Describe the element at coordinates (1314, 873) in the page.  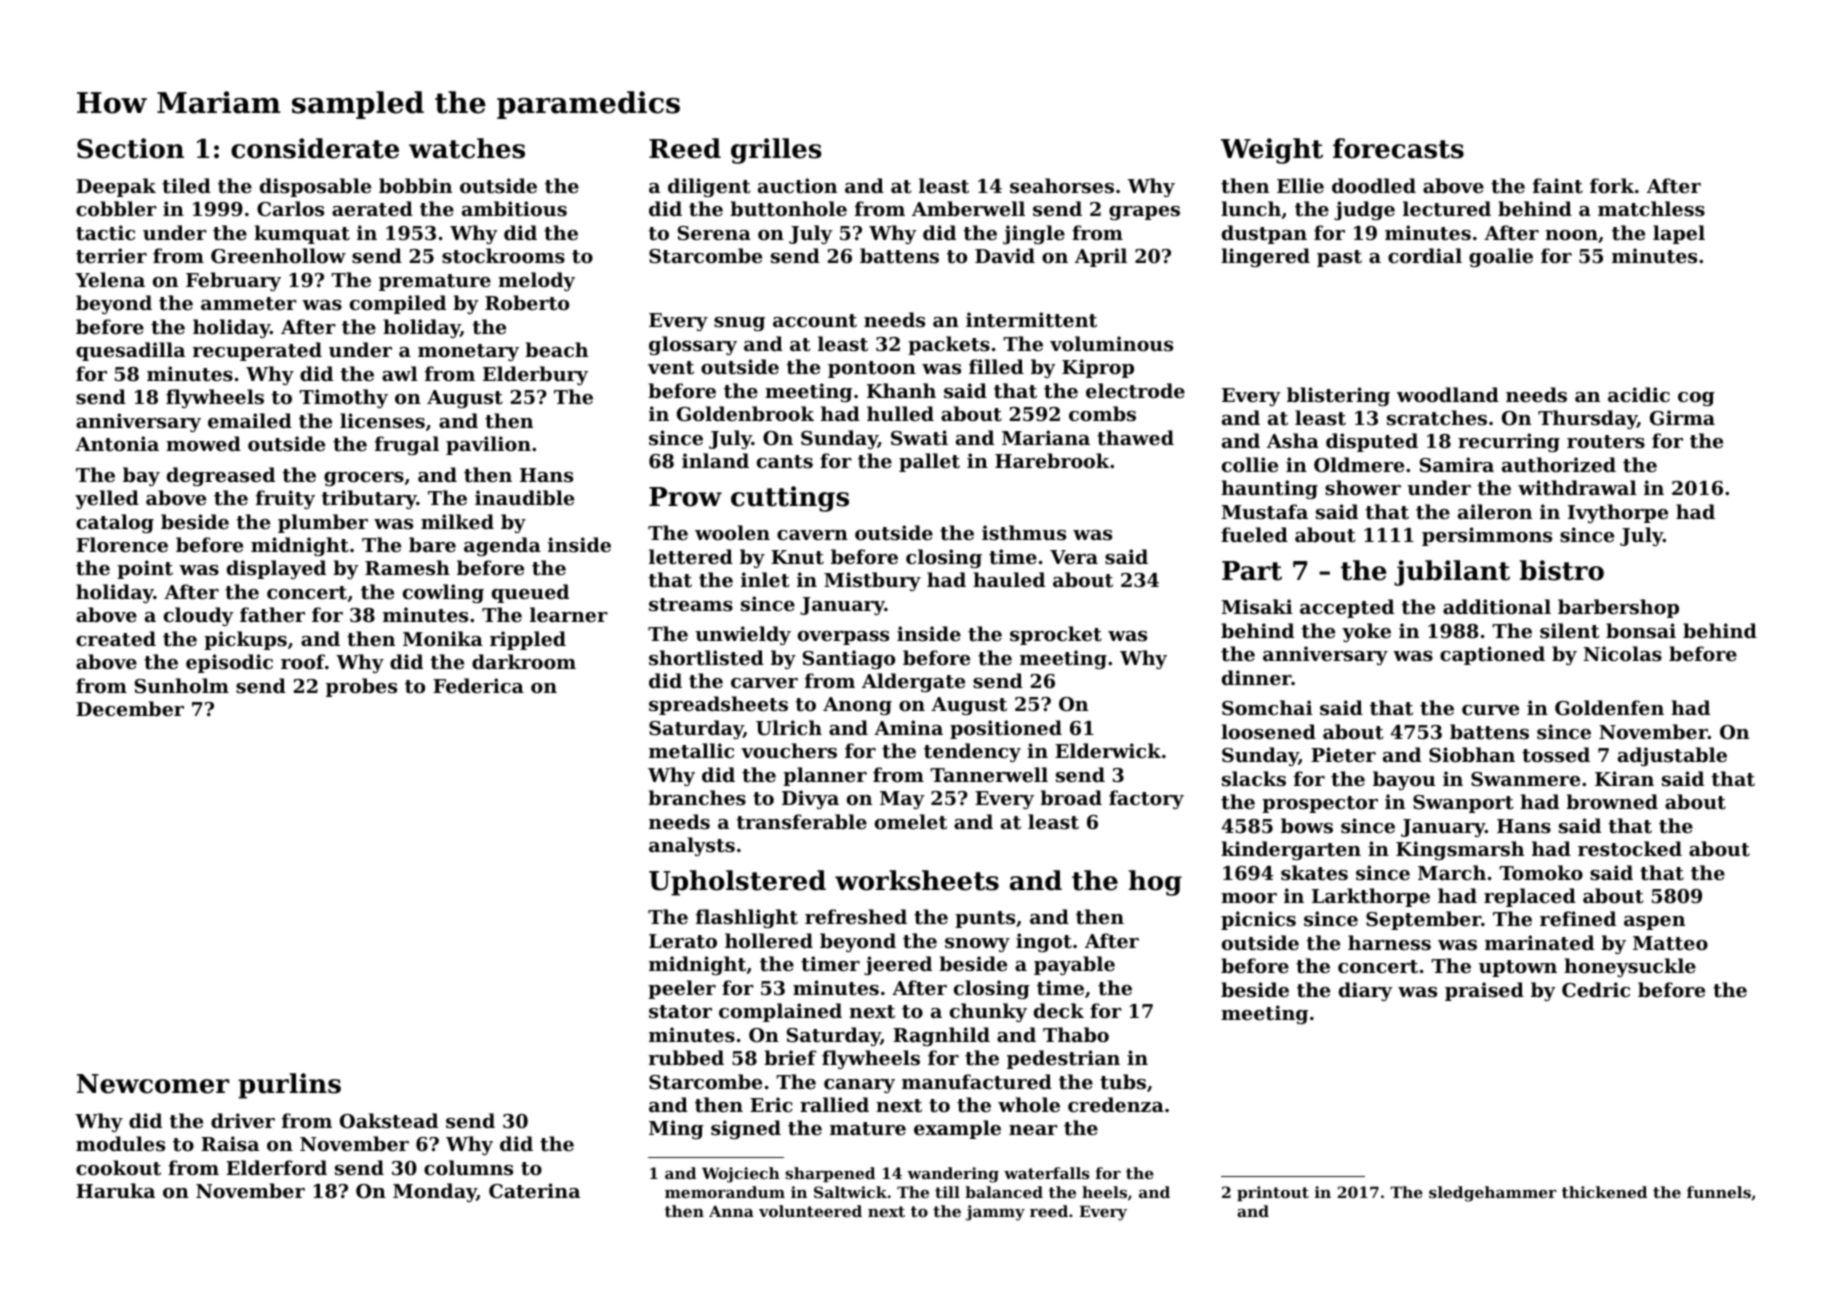
I see `skates` at that location.
